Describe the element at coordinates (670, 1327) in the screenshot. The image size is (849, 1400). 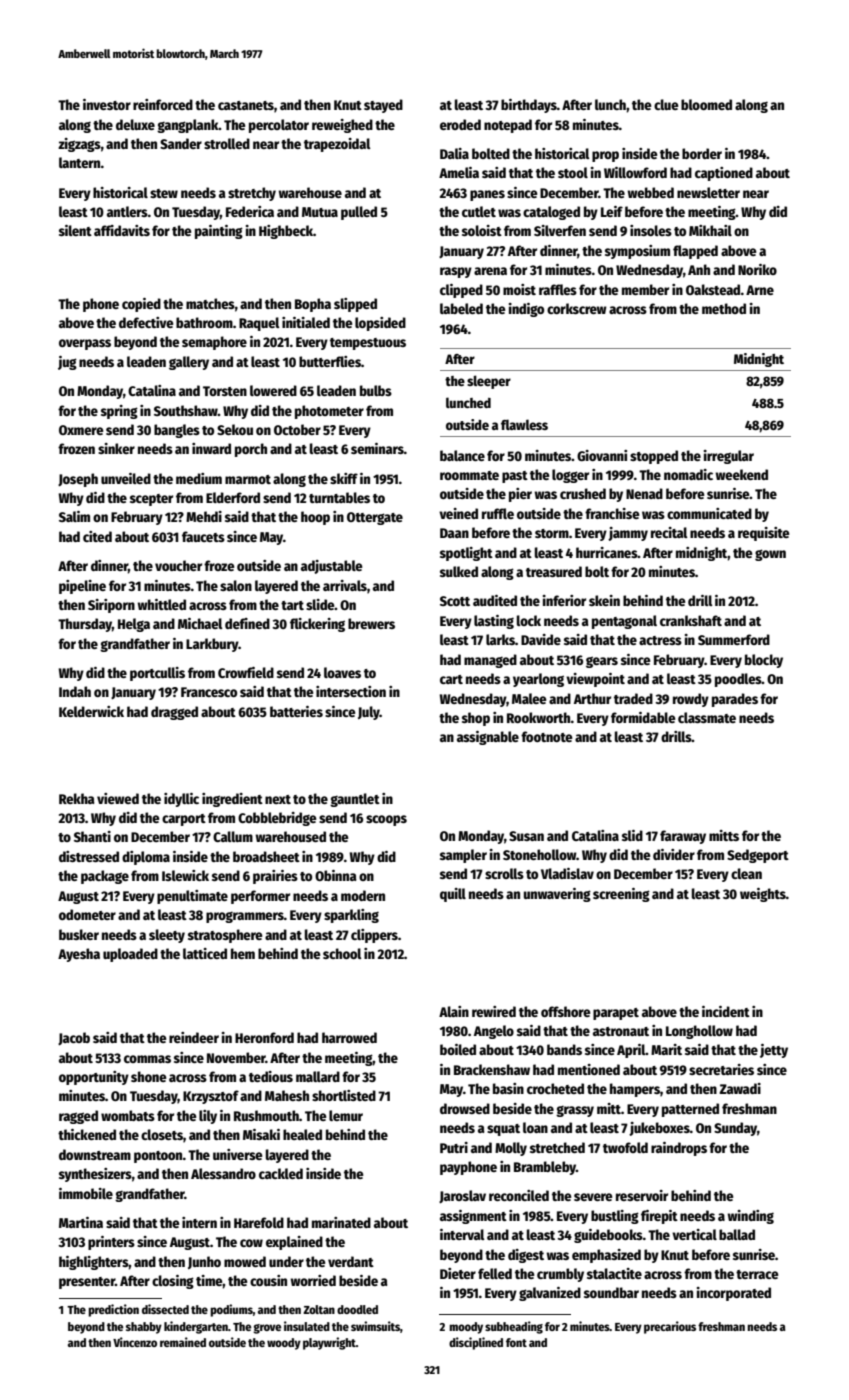
I see `precarious` at that location.
